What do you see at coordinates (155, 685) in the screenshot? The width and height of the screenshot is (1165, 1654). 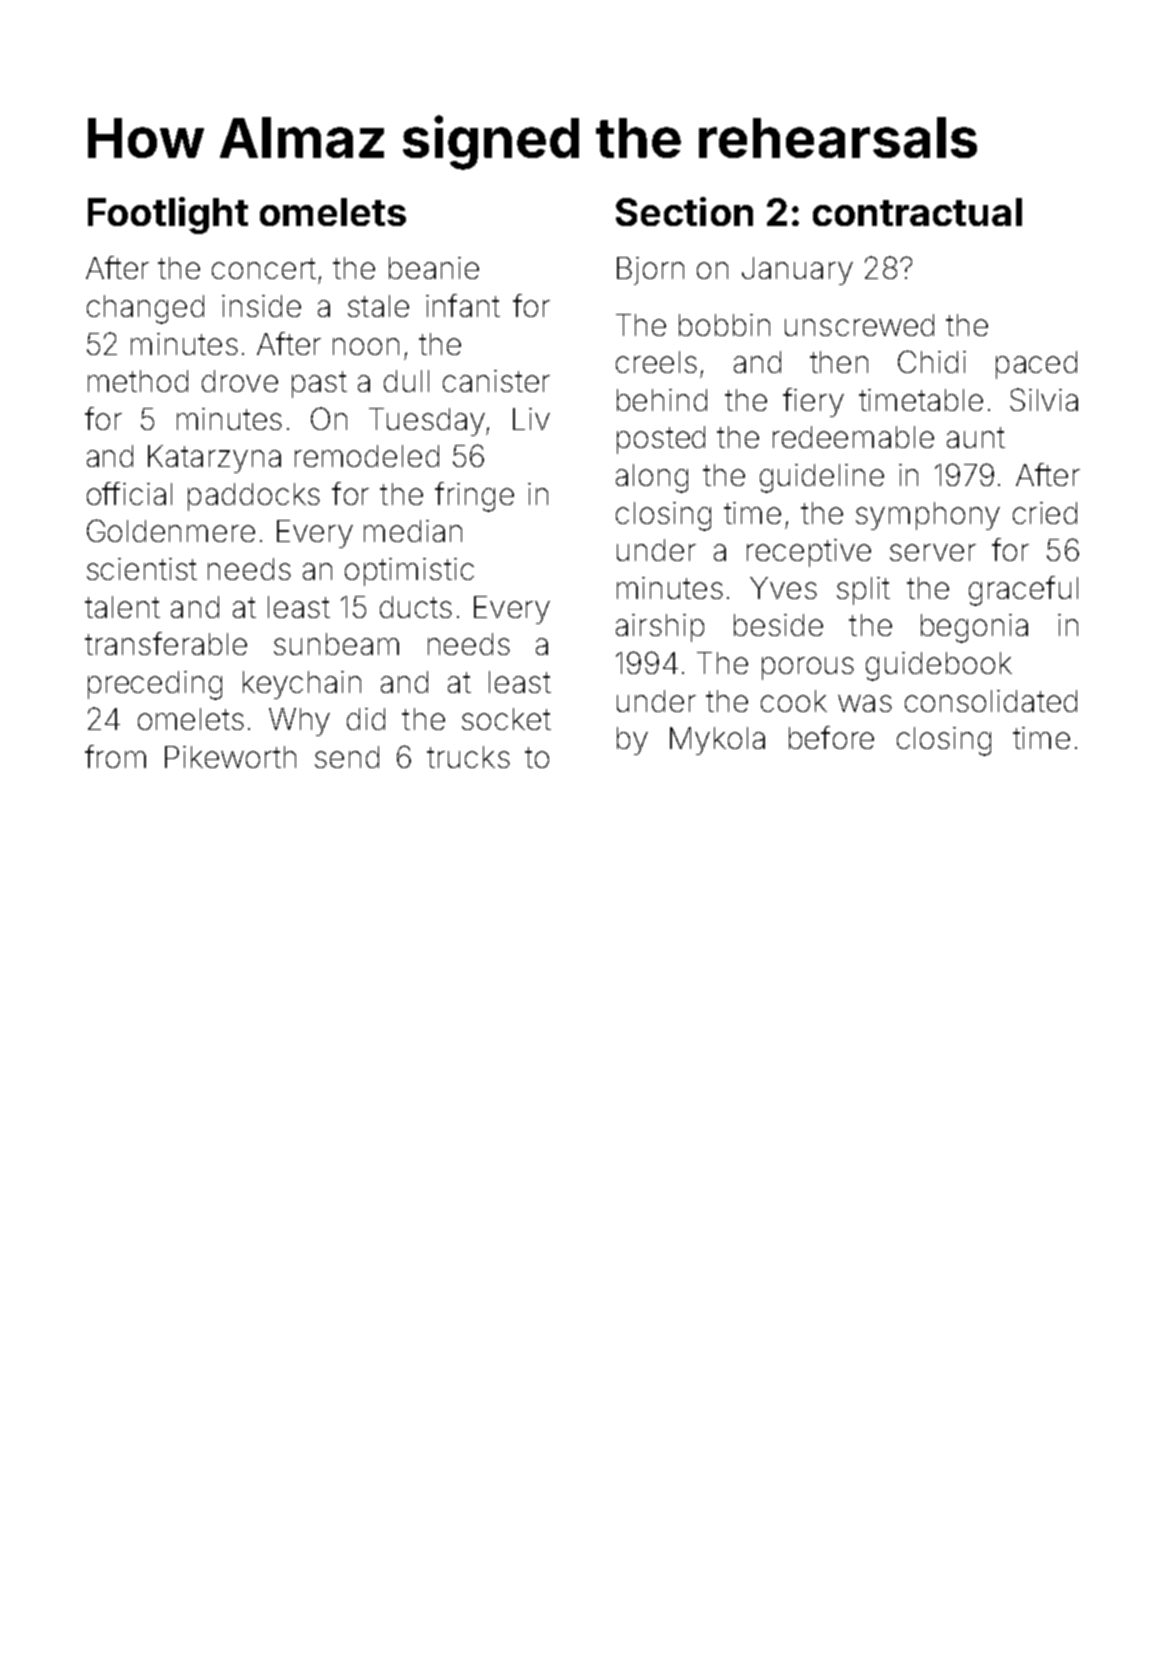 I see `preceding` at bounding box center [155, 685].
